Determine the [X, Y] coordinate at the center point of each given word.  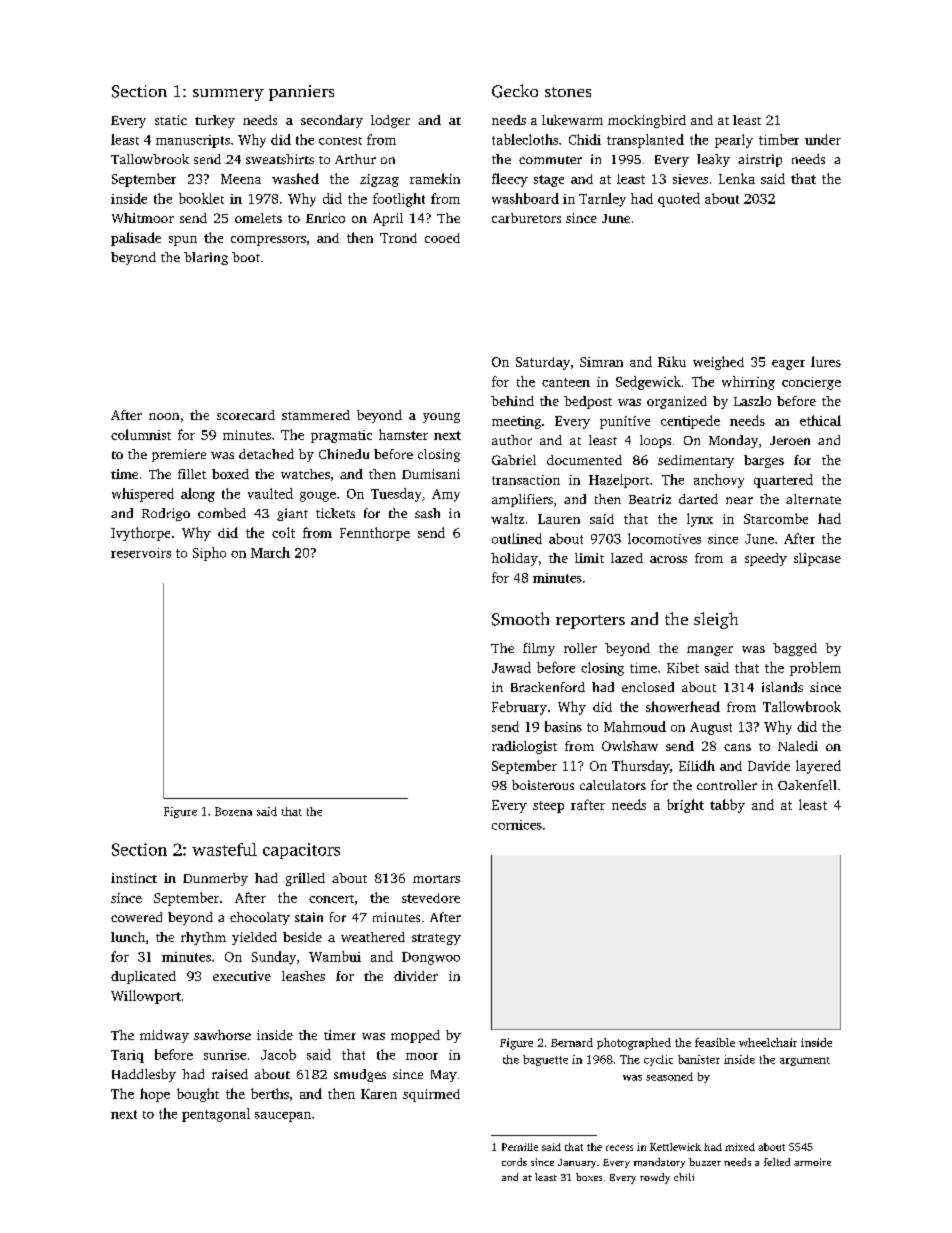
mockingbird [647, 121]
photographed [634, 1044]
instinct [134, 878]
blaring [206, 258]
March [270, 552]
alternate [813, 499]
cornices [517, 825]
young [441, 418]
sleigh [716, 620]
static [171, 120]
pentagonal [216, 1115]
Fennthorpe [375, 534]
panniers [301, 93]
